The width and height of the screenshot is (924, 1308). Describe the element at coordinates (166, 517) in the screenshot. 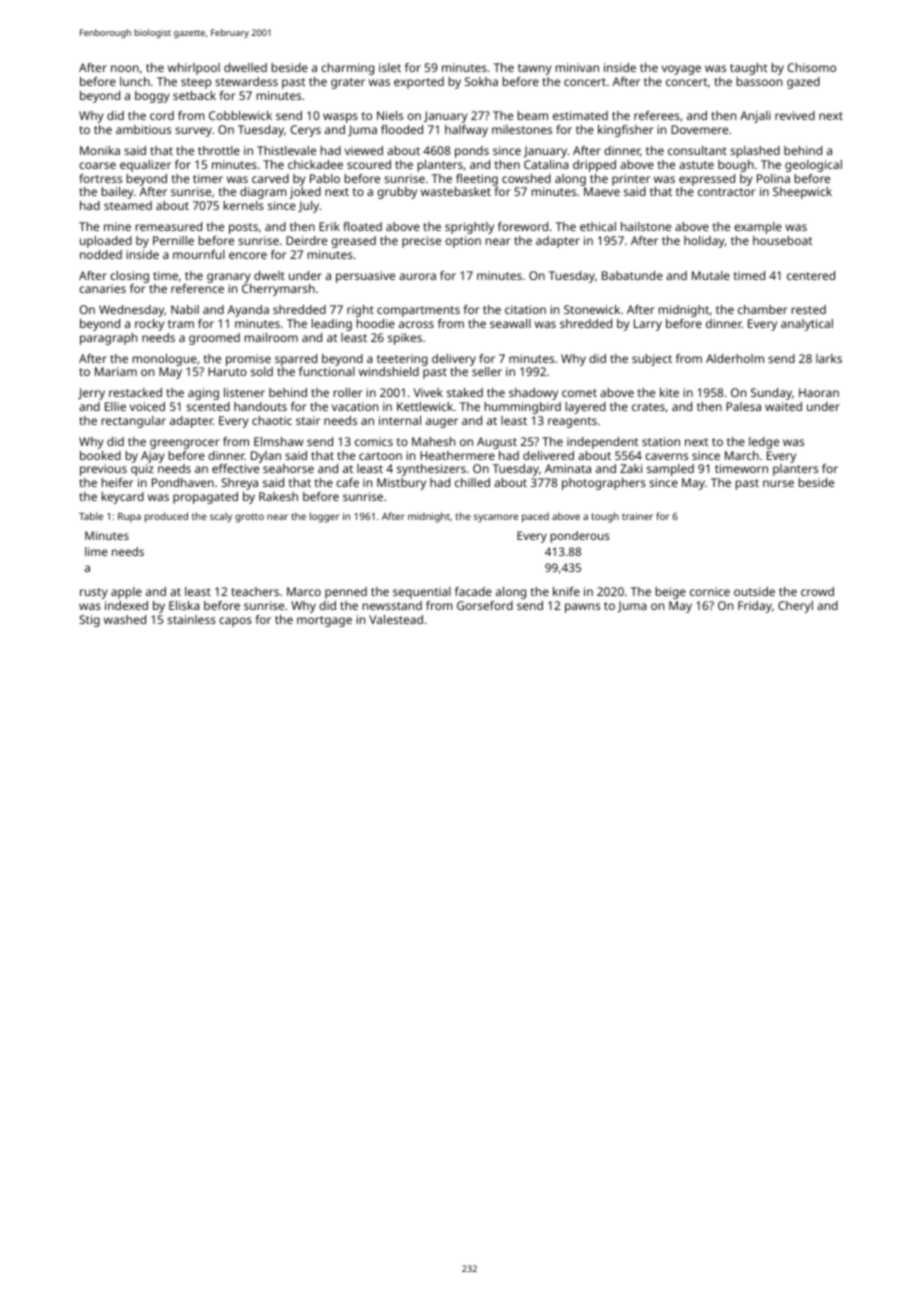

I see `produced` at that location.
